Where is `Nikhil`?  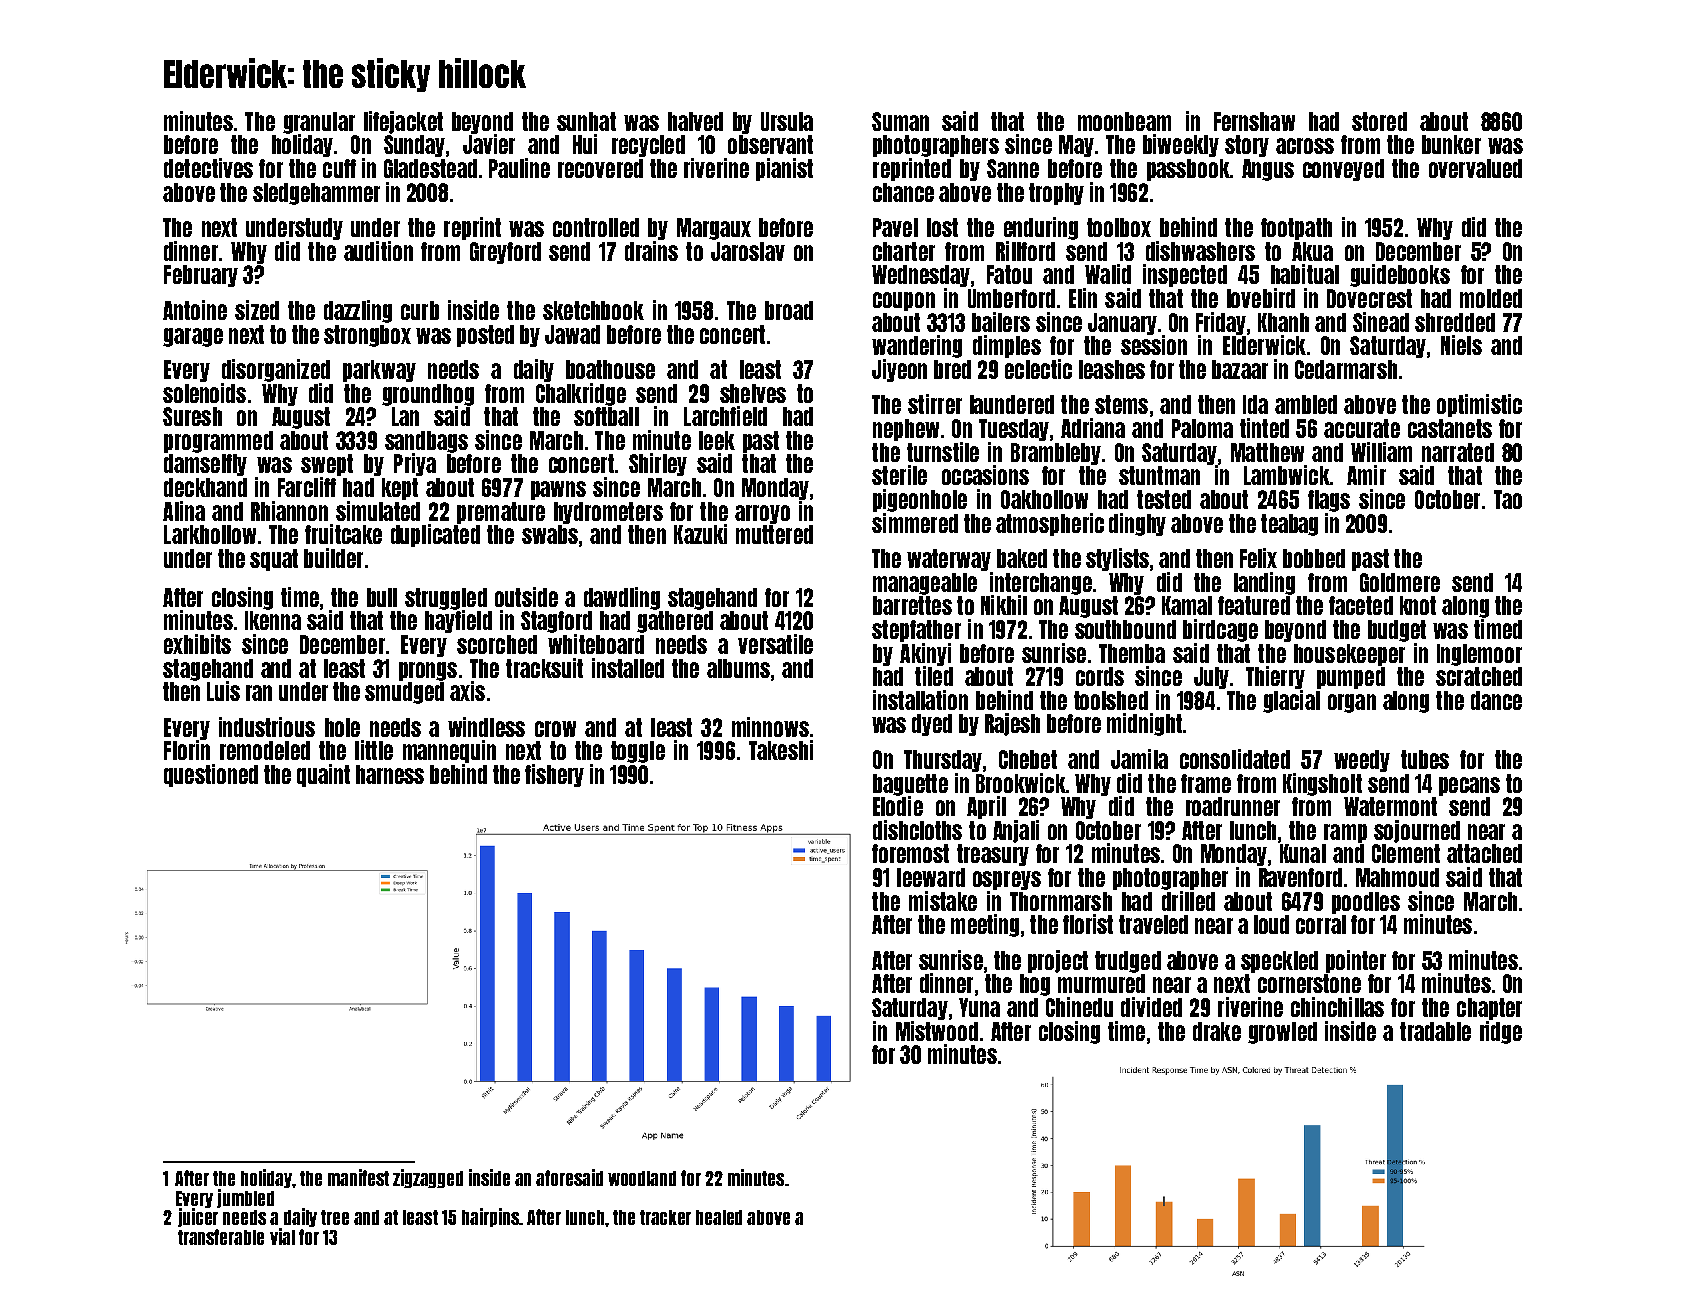 Nikhil is located at coordinates (1004, 605).
